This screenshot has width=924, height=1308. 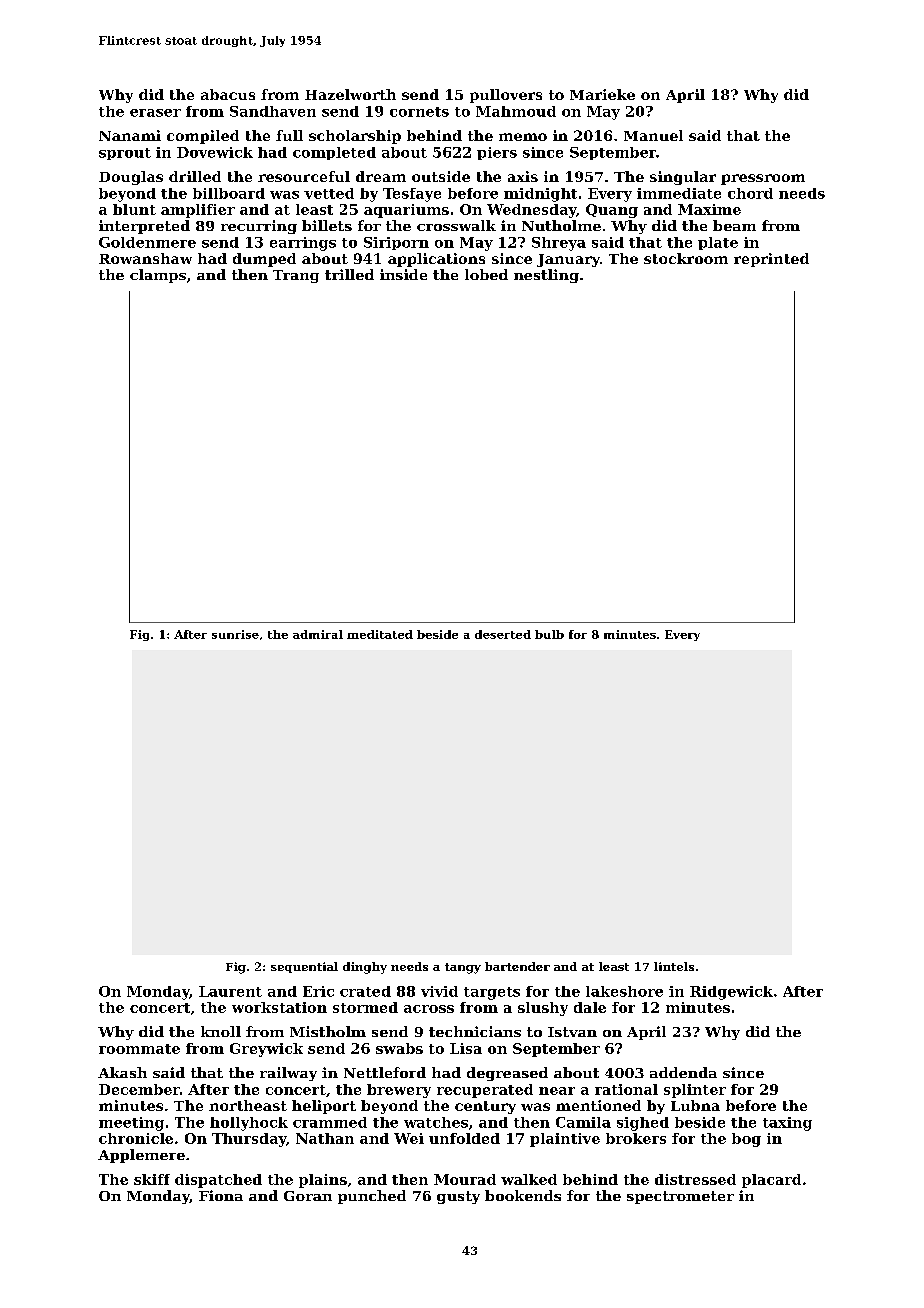 I want to click on bulb, so click(x=549, y=634).
